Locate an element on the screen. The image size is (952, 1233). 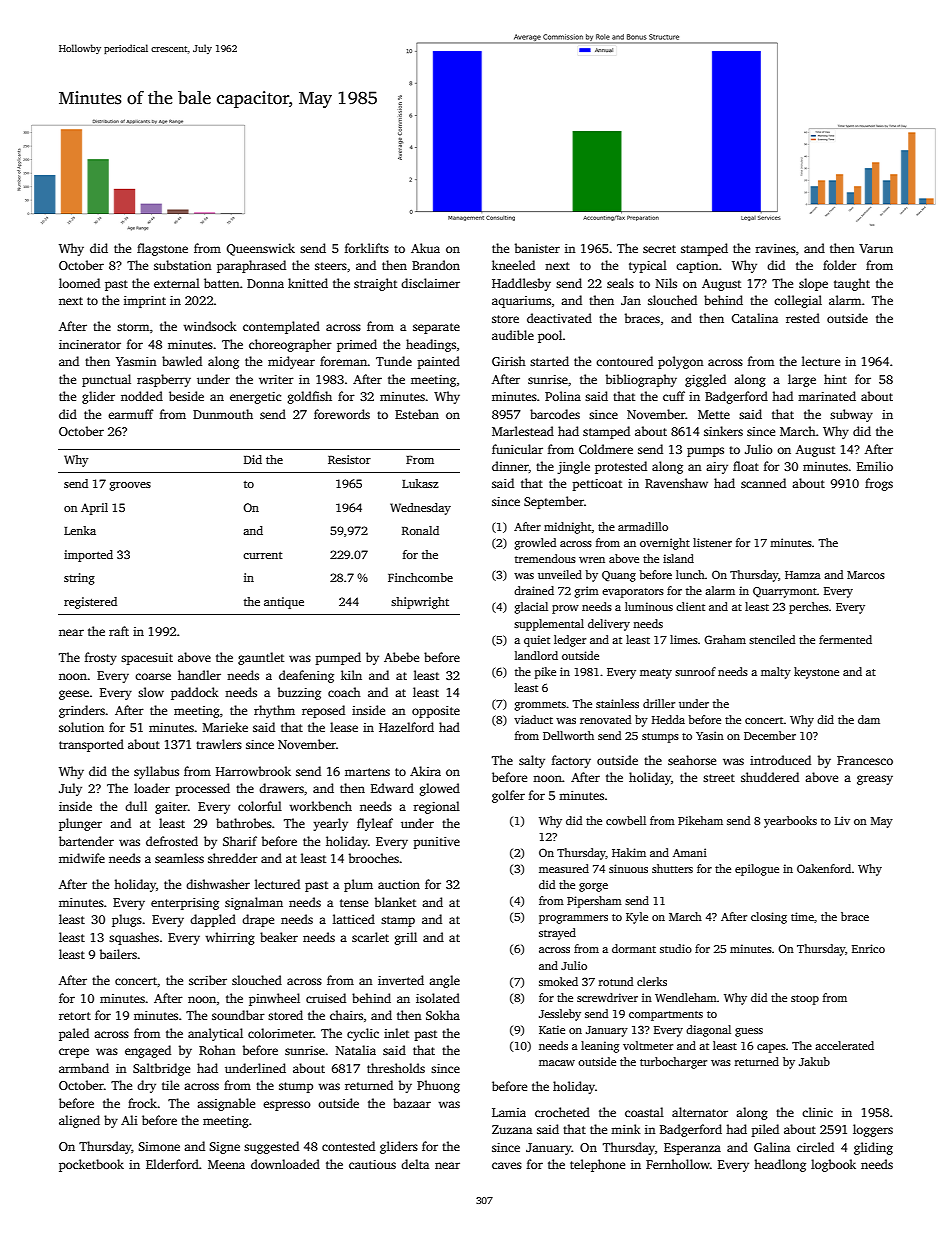
Elderford is located at coordinates (172, 1164).
